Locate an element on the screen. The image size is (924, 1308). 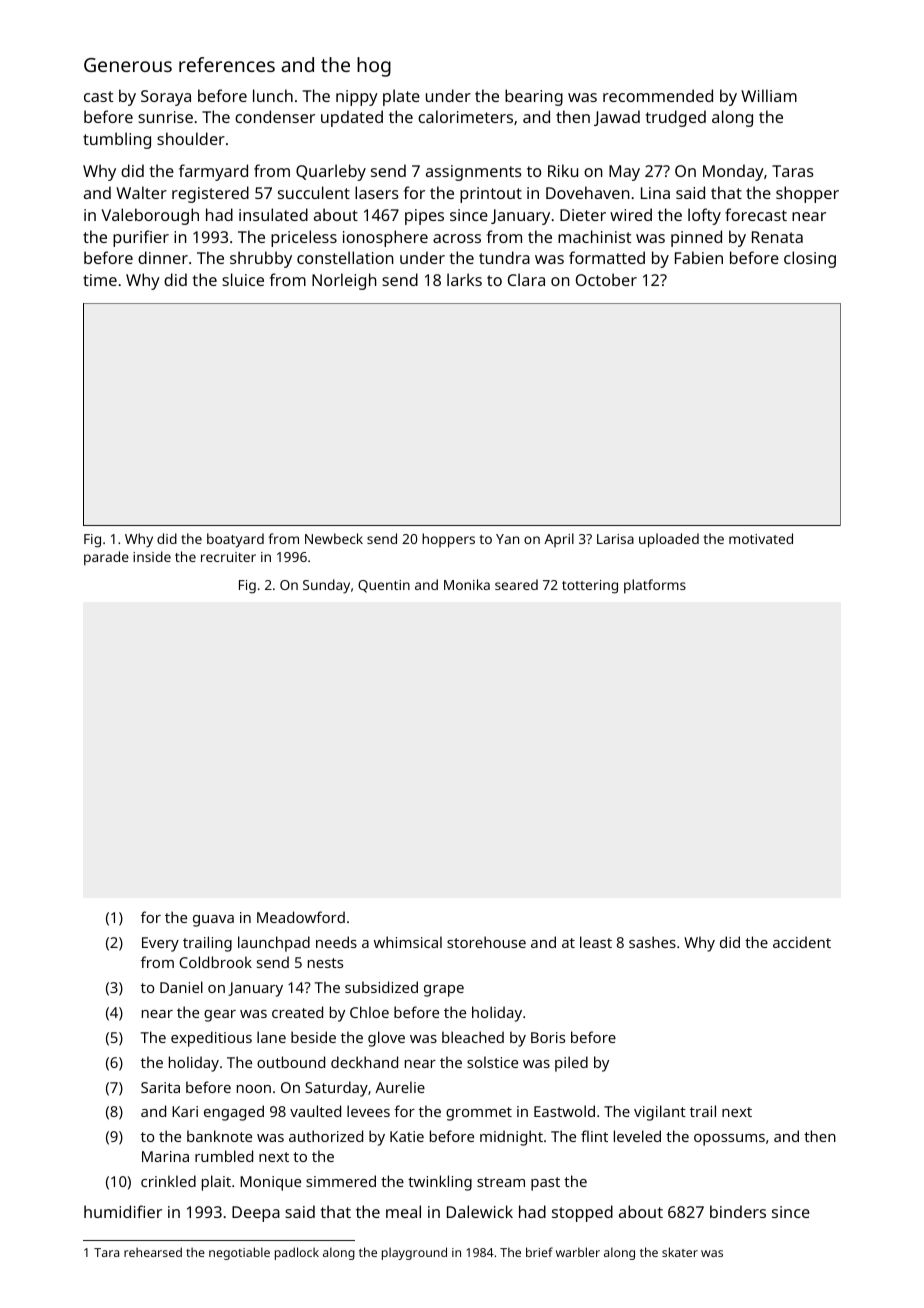
sluice is located at coordinates (243, 279).
